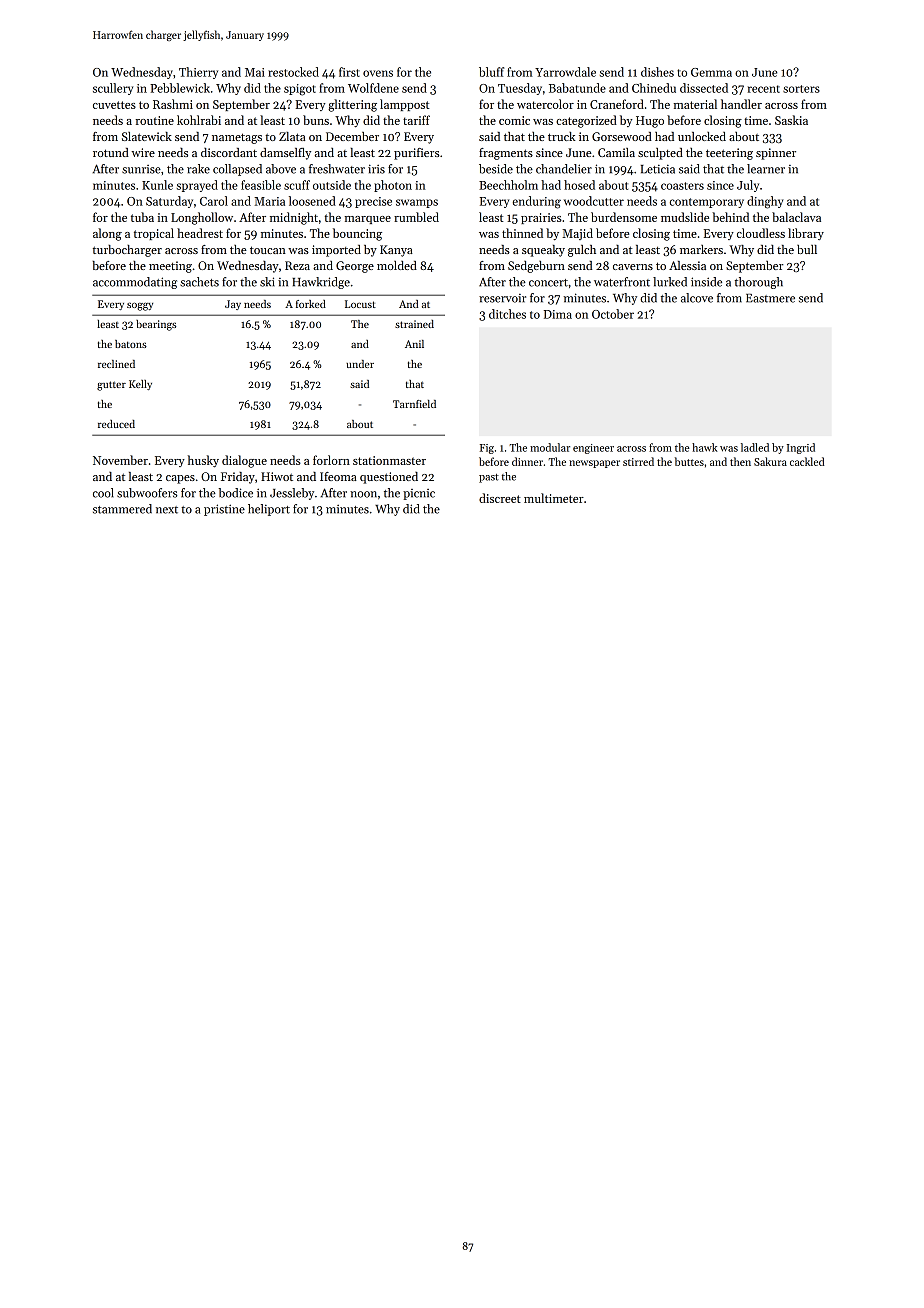  Describe the element at coordinates (740, 461) in the page. I see `then` at that location.
